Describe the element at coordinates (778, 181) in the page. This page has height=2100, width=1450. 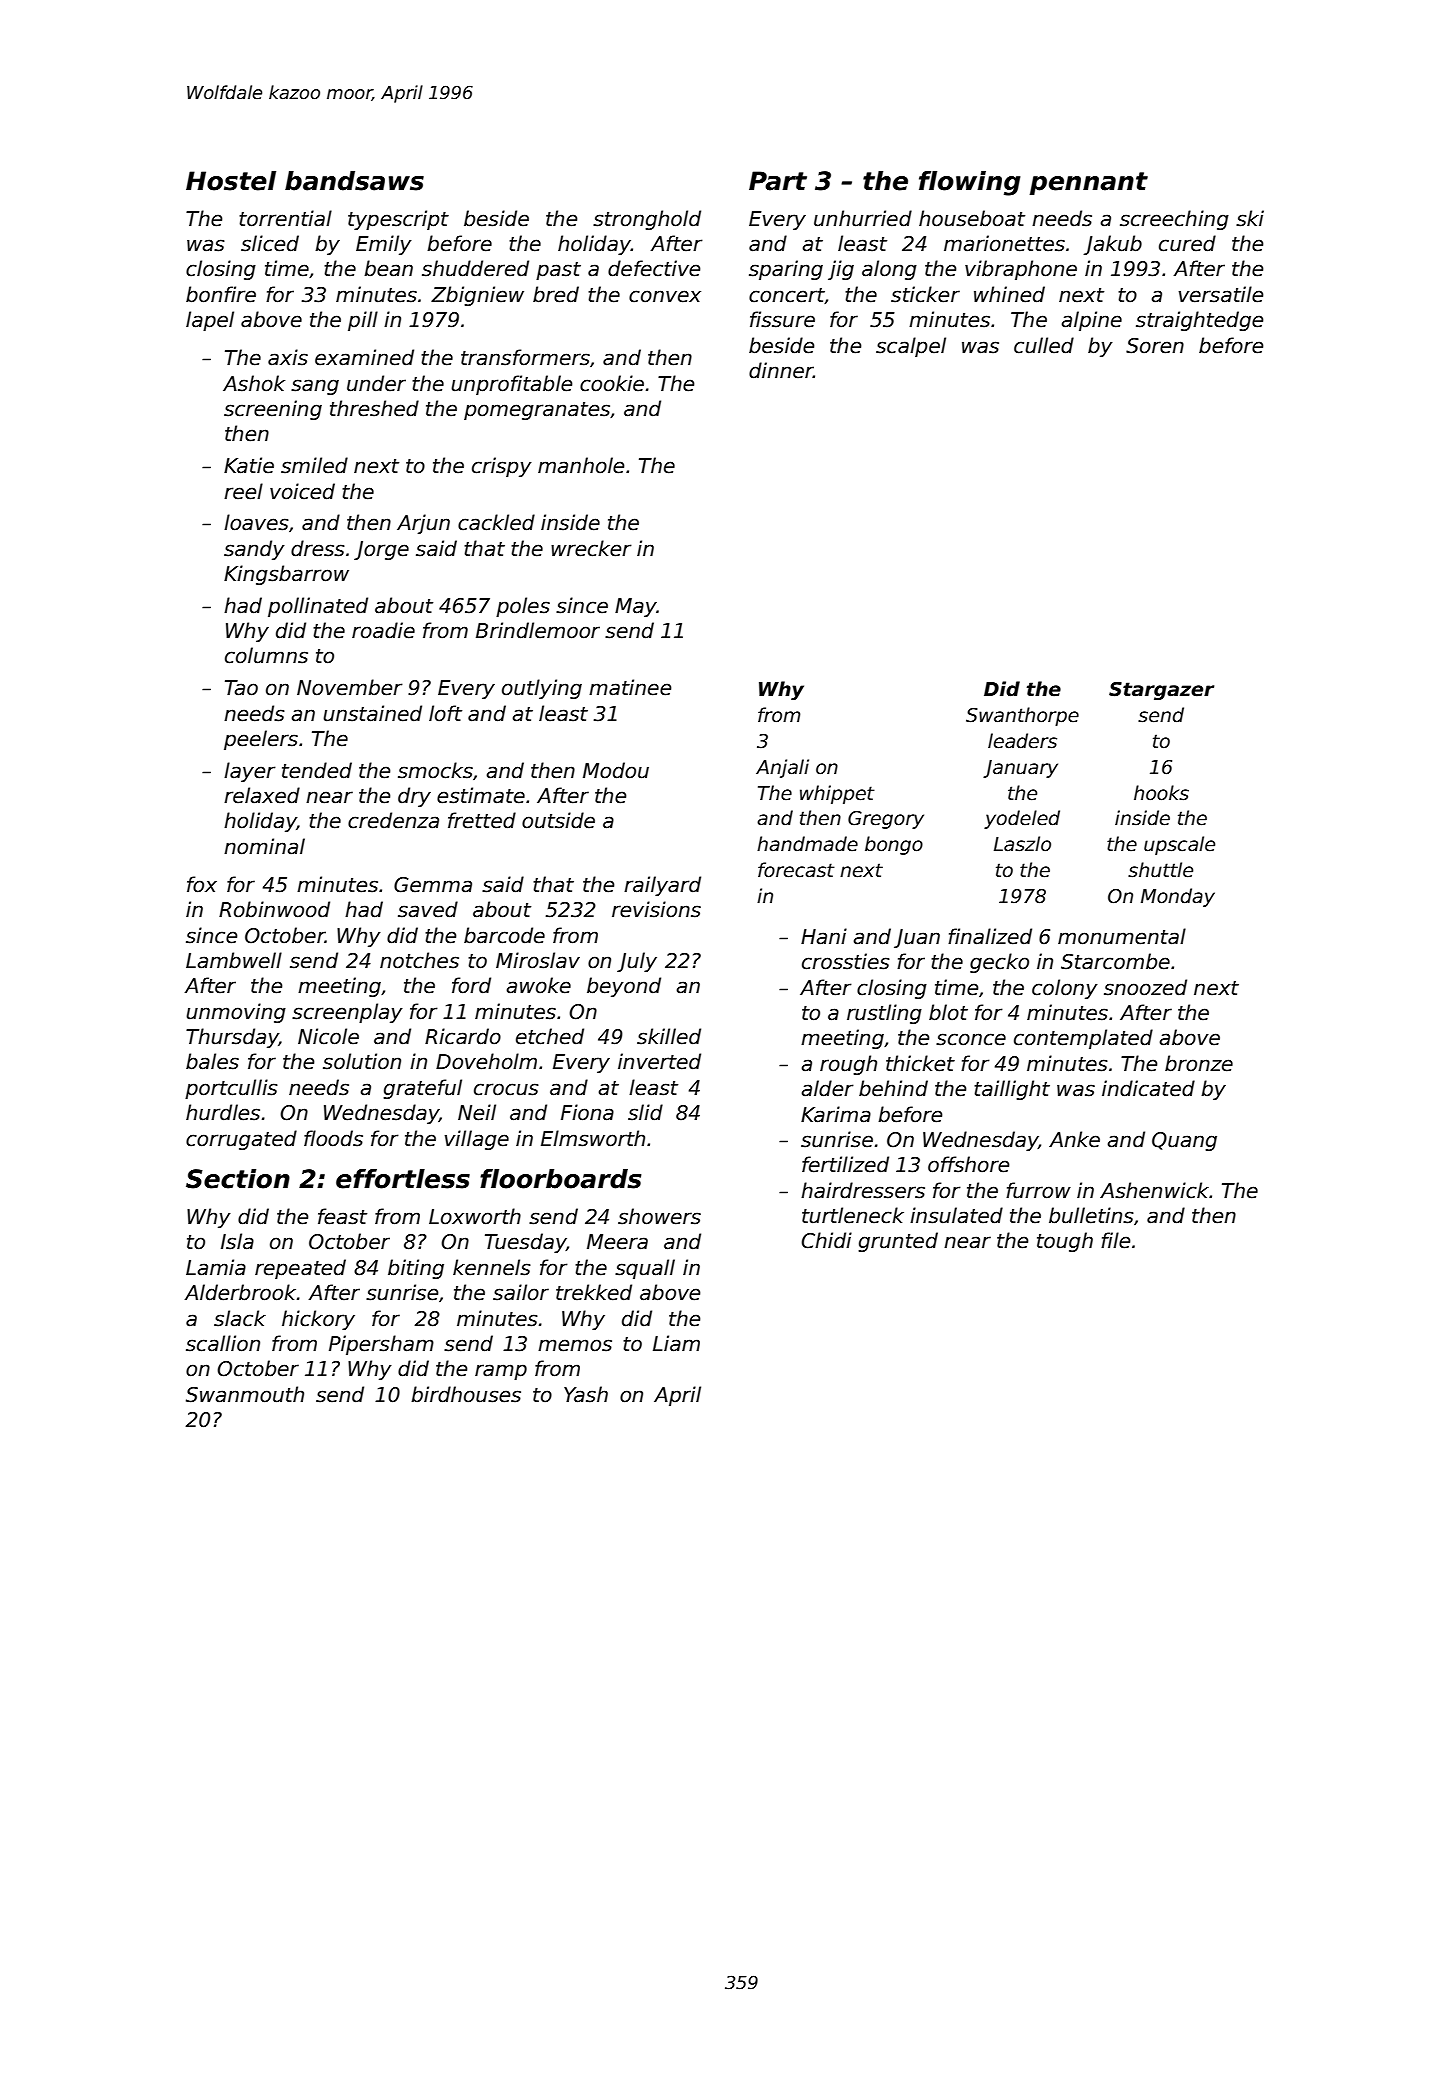
I see `Part` at that location.
